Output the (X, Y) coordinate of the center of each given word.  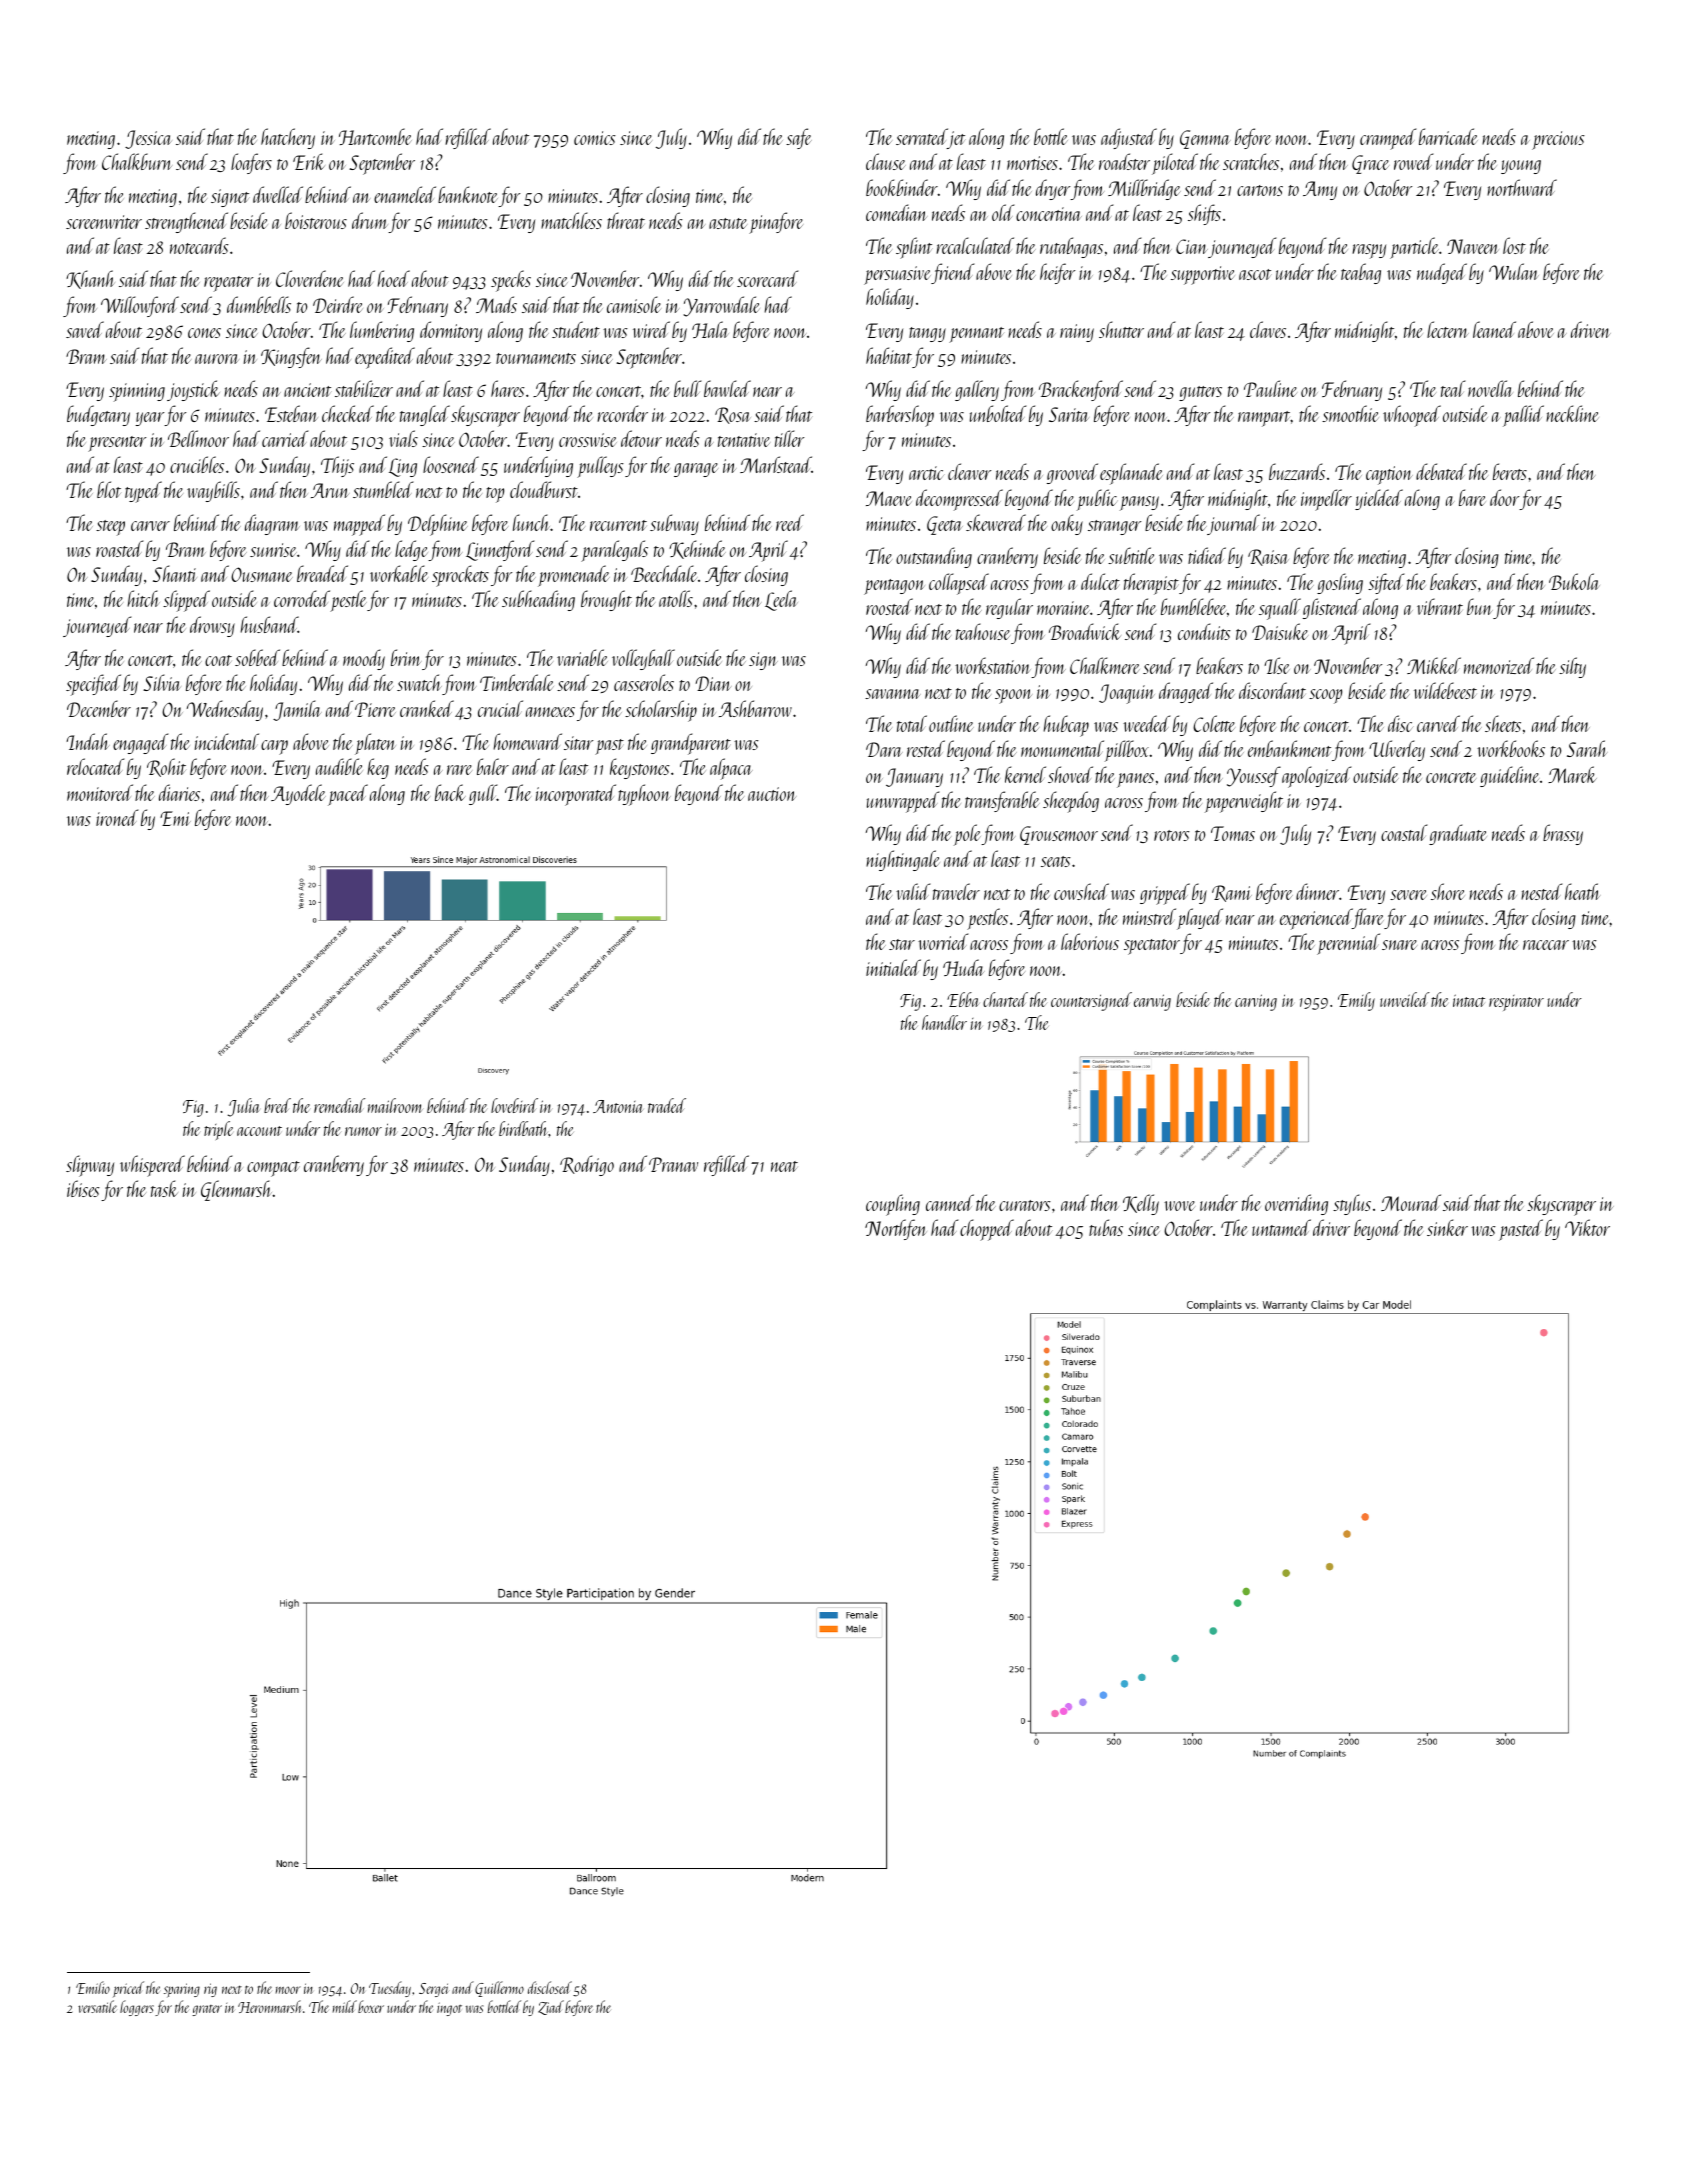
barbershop (900, 416)
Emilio (93, 1987)
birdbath (524, 1128)
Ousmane (262, 574)
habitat (889, 355)
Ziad (551, 2007)
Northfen (895, 1229)
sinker (1447, 1227)
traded (667, 1105)
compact (273, 1169)
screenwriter (104, 222)
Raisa (1268, 557)
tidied (1207, 555)
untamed (1281, 1227)
